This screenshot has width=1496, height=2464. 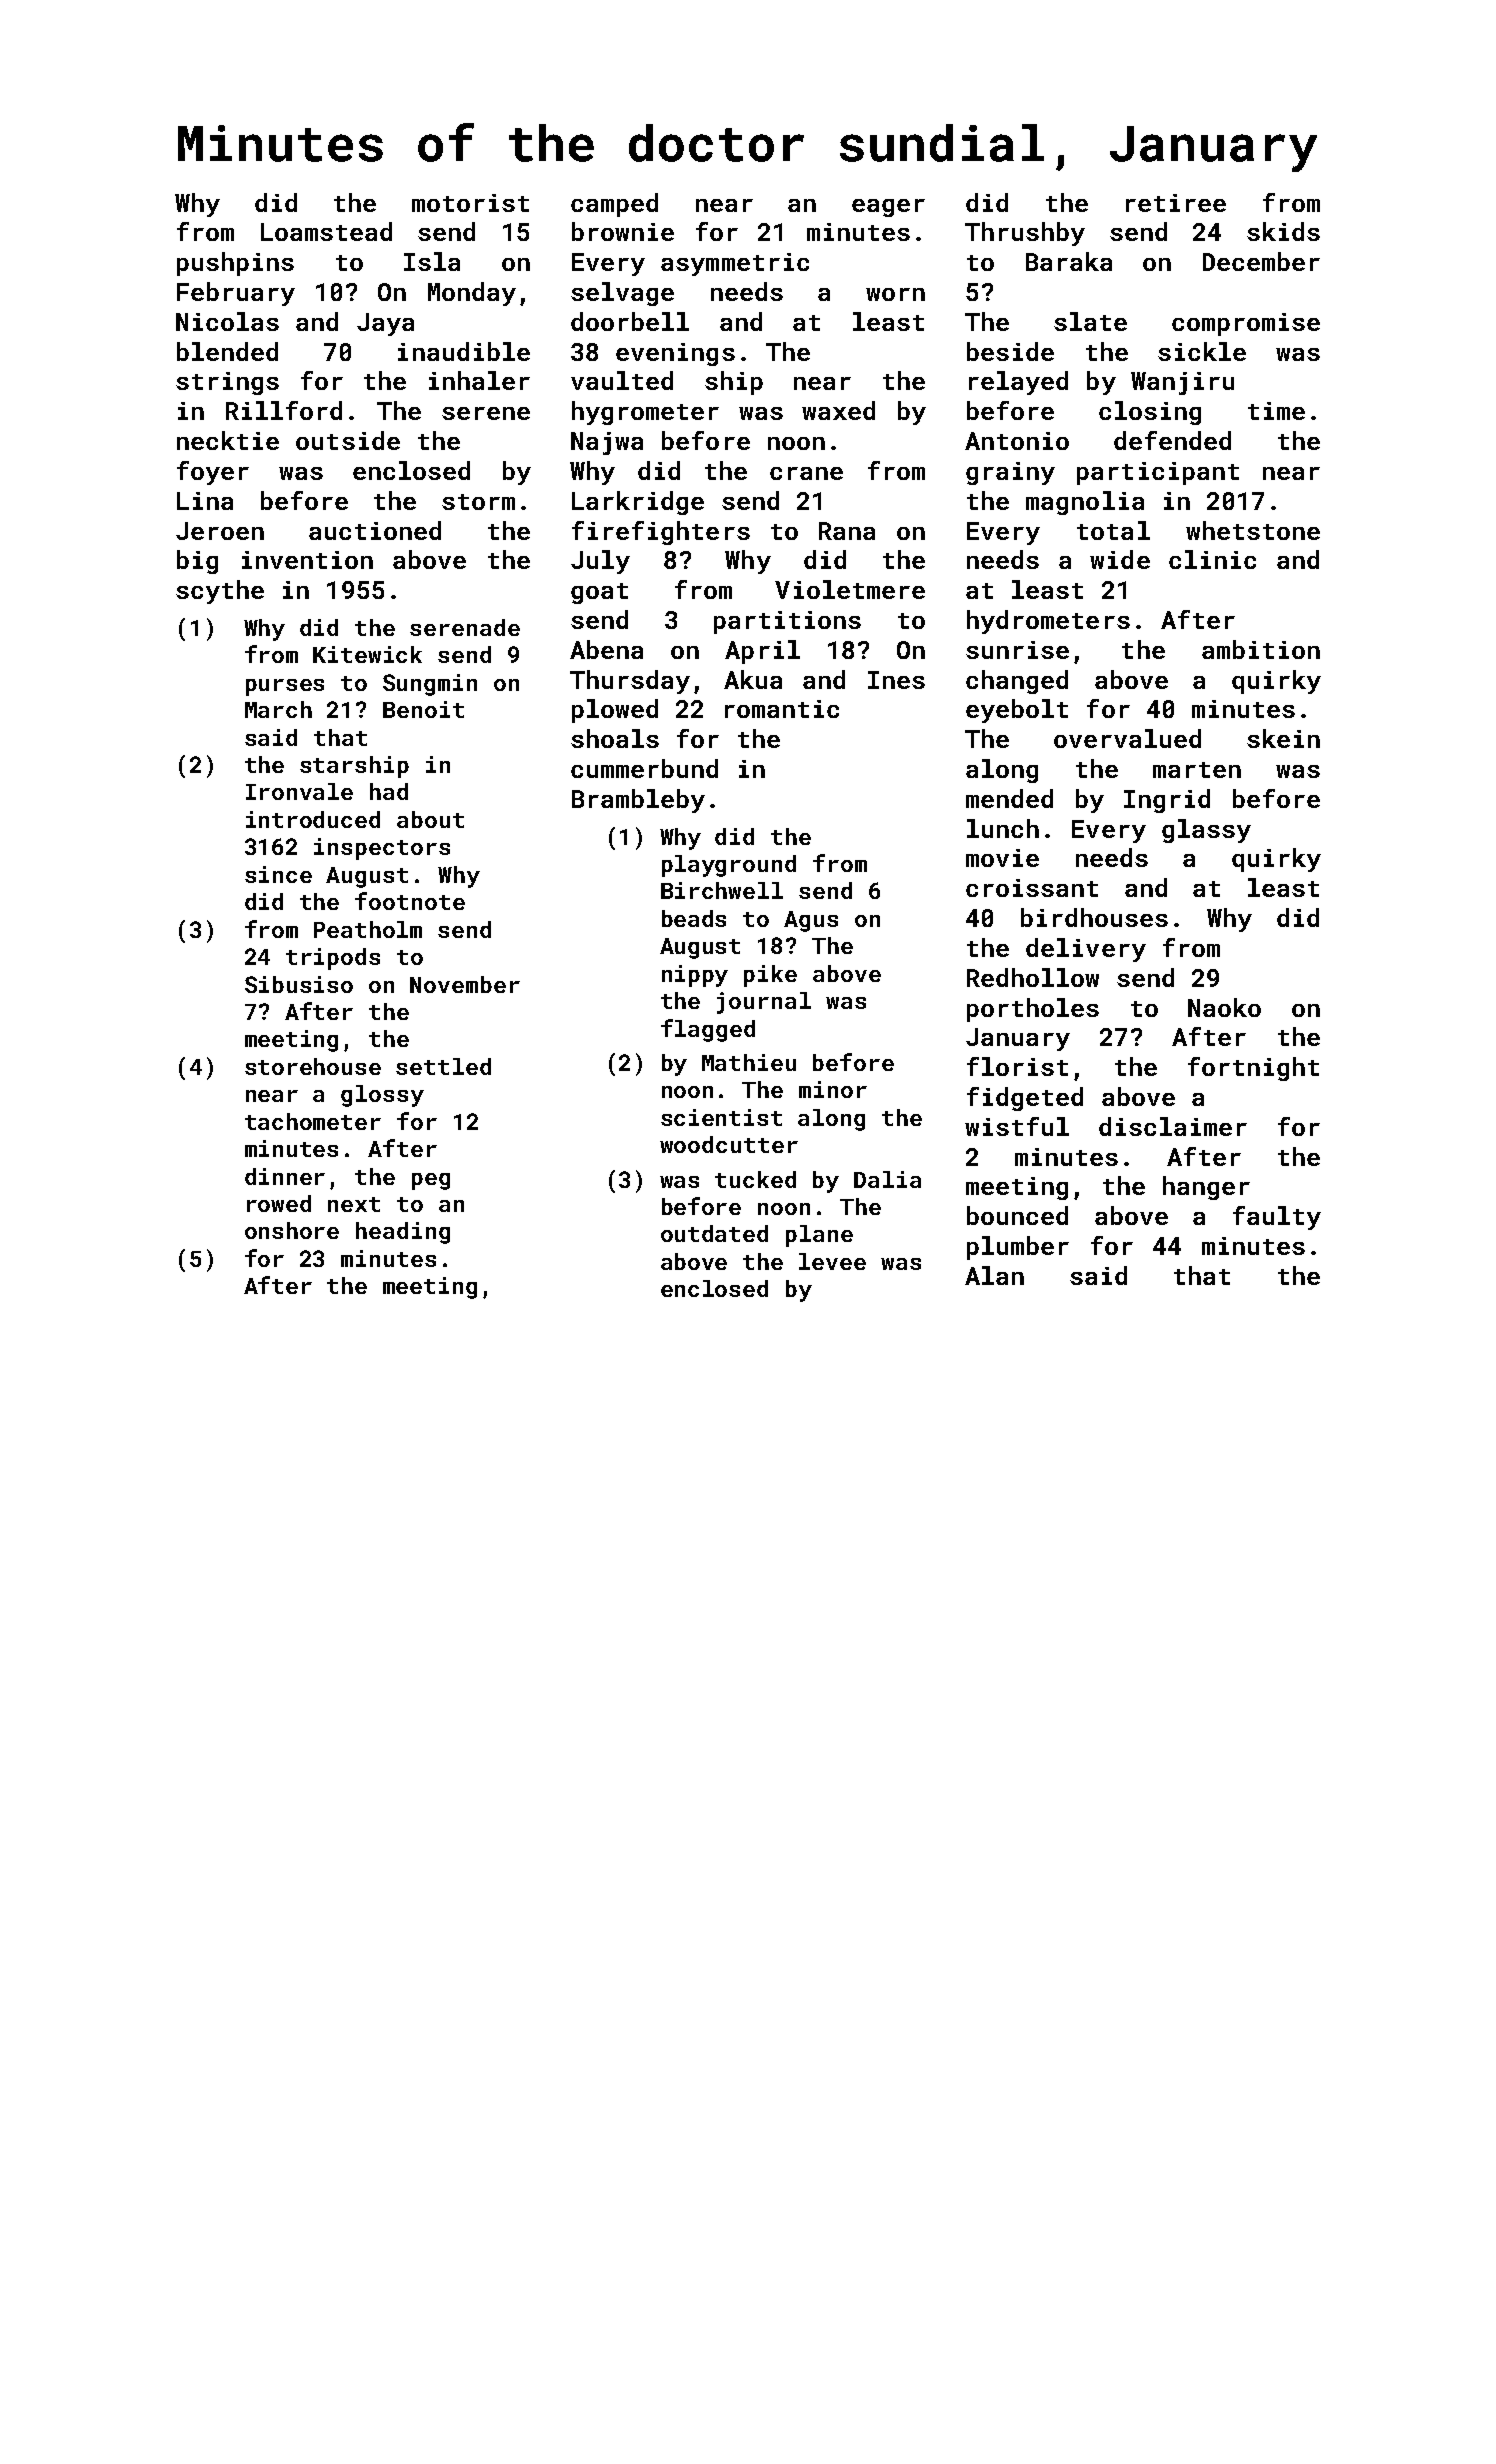 What do you see at coordinates (1025, 234) in the screenshot?
I see `Thrushby` at bounding box center [1025, 234].
